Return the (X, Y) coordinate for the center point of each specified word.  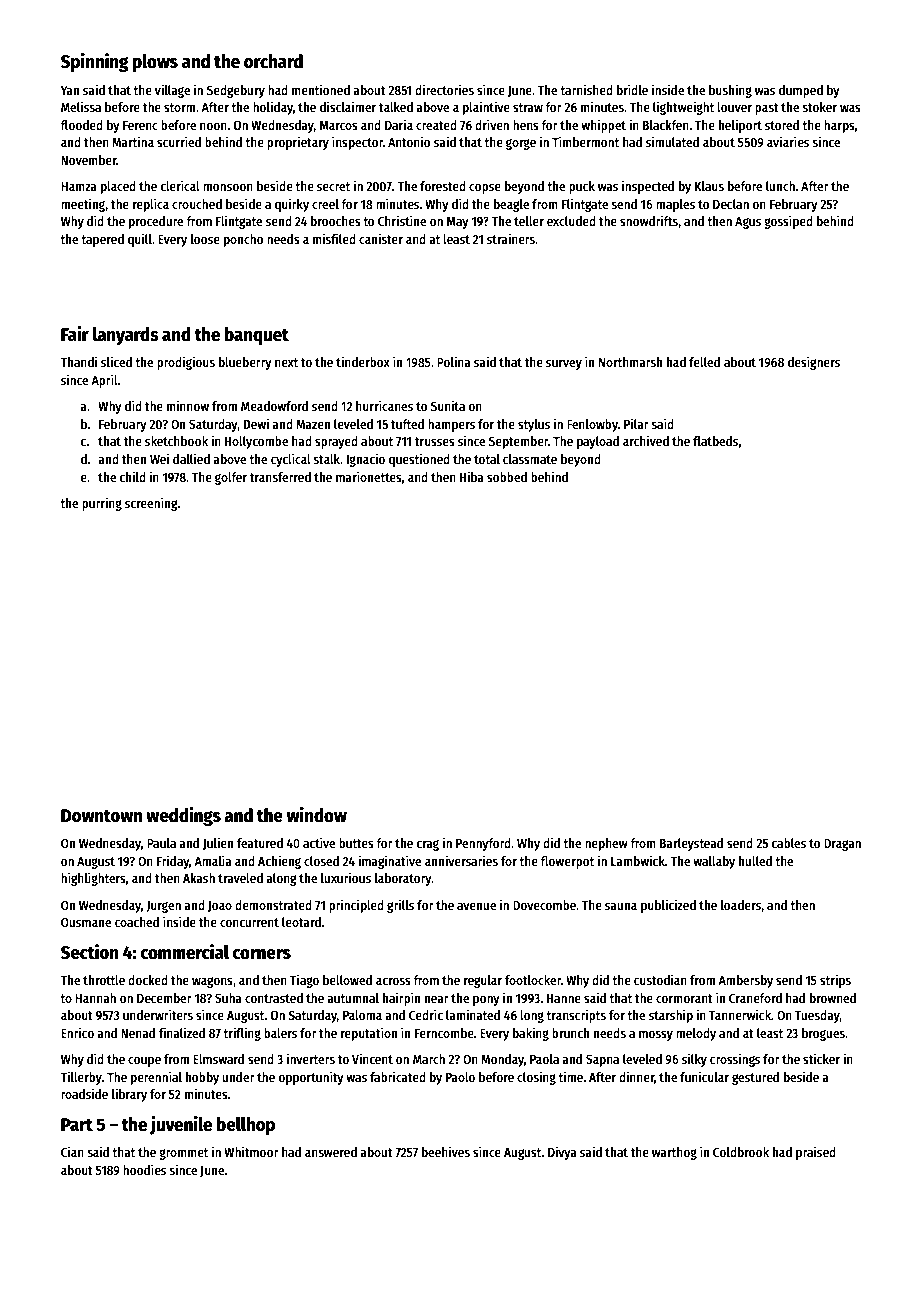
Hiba (472, 476)
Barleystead (691, 844)
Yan (70, 90)
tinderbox (363, 361)
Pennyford (483, 844)
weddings (183, 816)
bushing (730, 91)
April (104, 381)
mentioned (321, 89)
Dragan (842, 845)
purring (102, 504)
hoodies (144, 1169)
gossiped (788, 222)
